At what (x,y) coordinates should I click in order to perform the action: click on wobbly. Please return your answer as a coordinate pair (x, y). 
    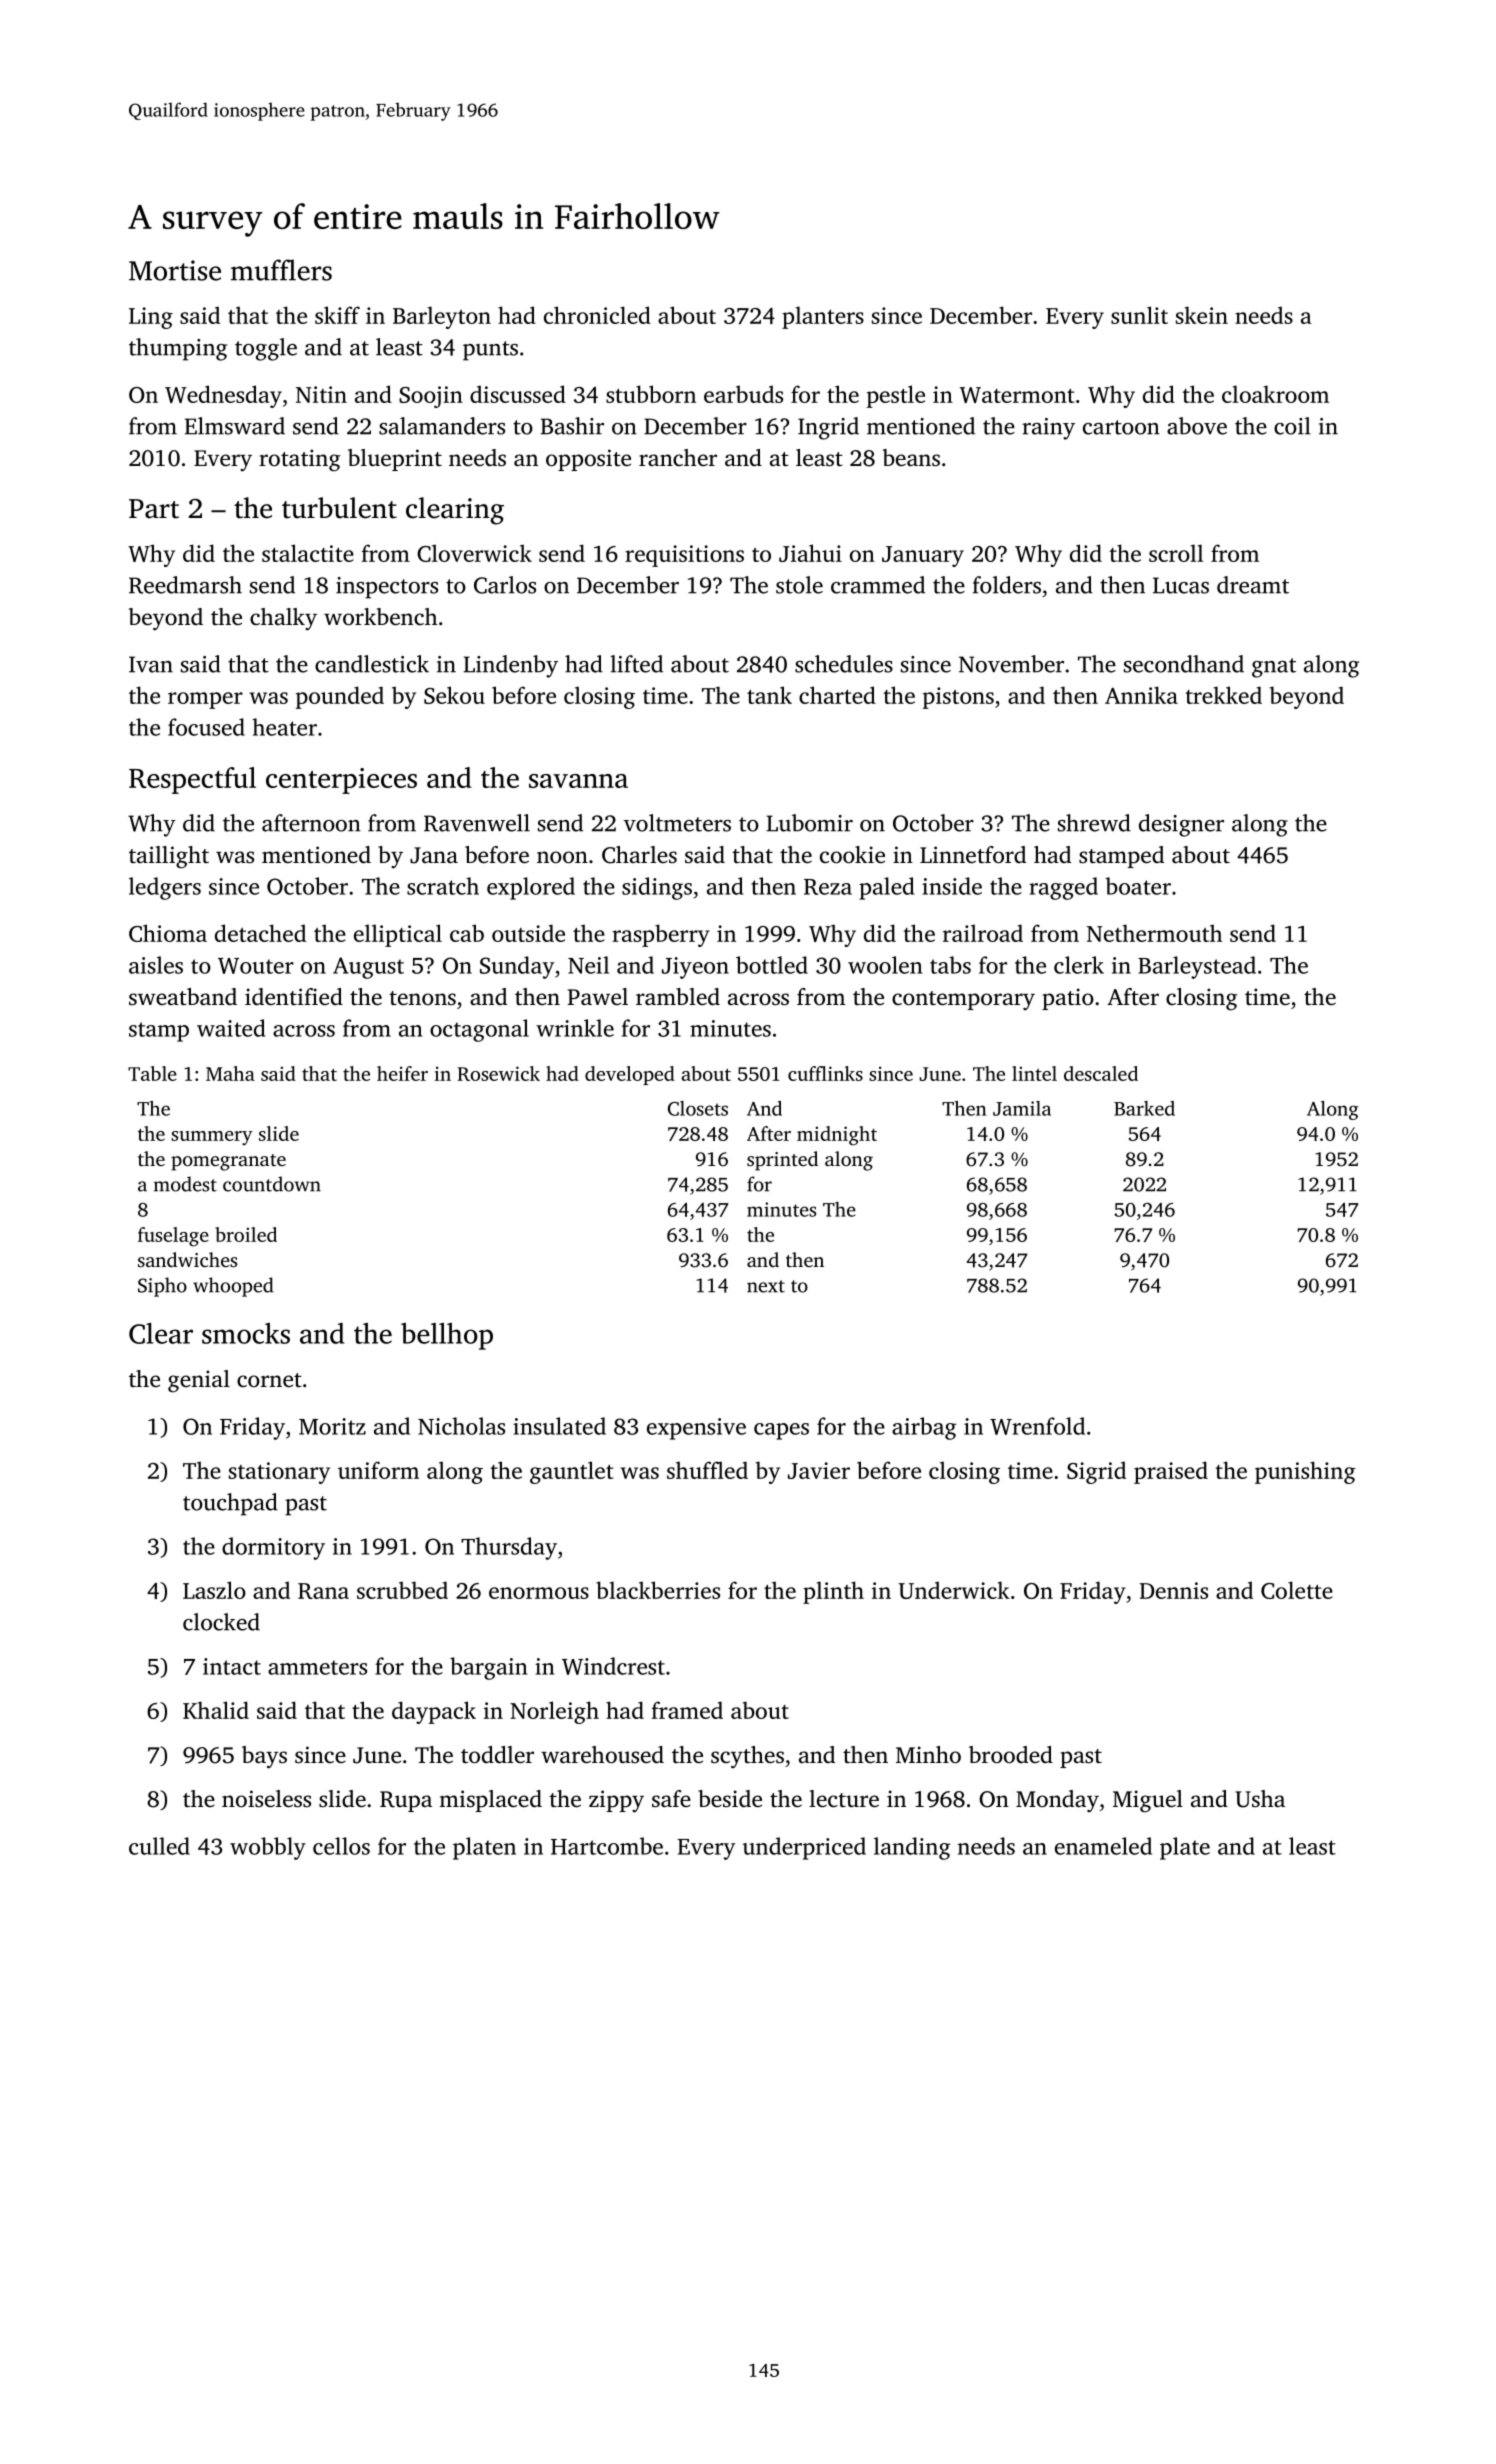
    Looking at the image, I should click on (268, 1848).
